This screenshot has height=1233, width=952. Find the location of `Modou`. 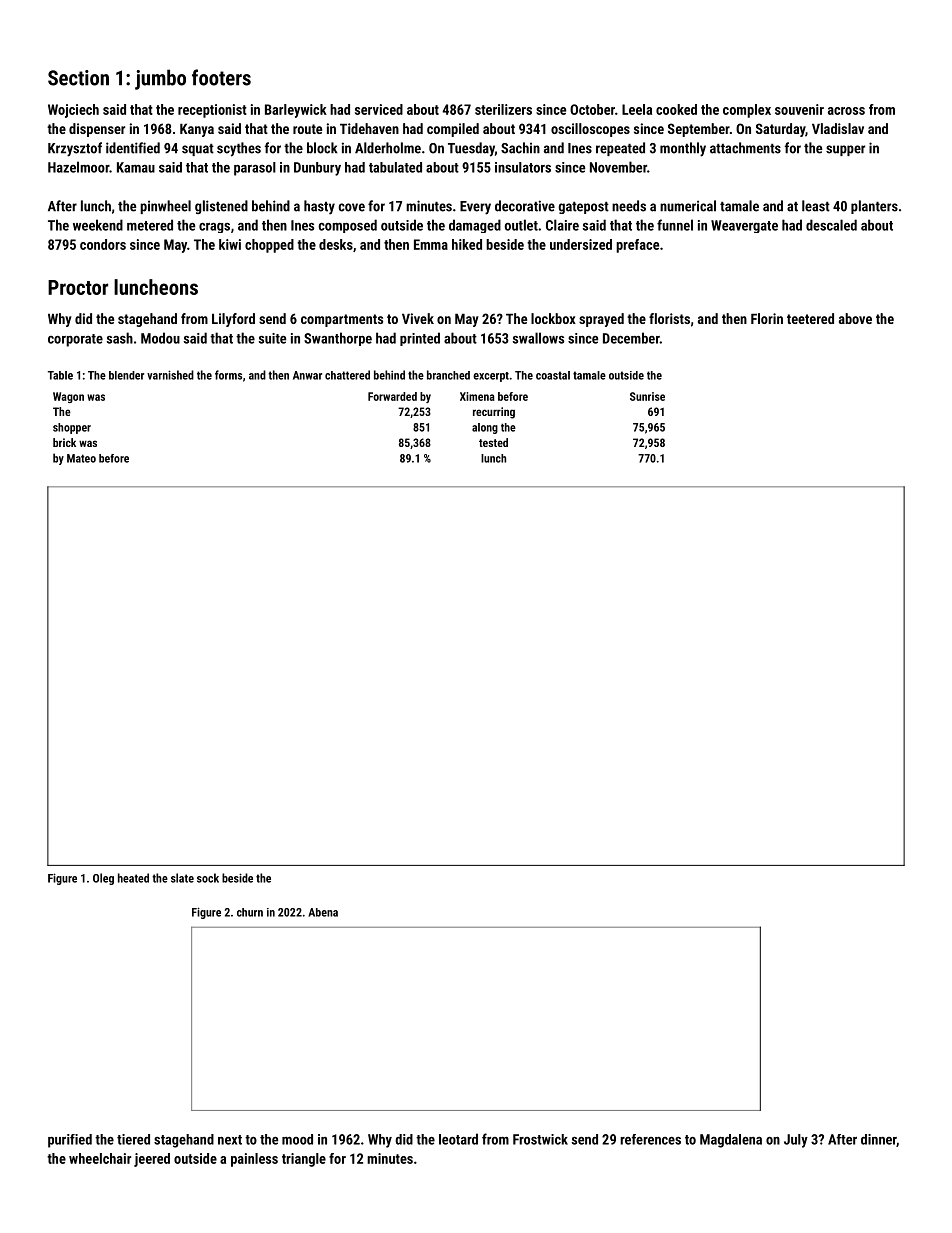

Modou is located at coordinates (160, 338).
